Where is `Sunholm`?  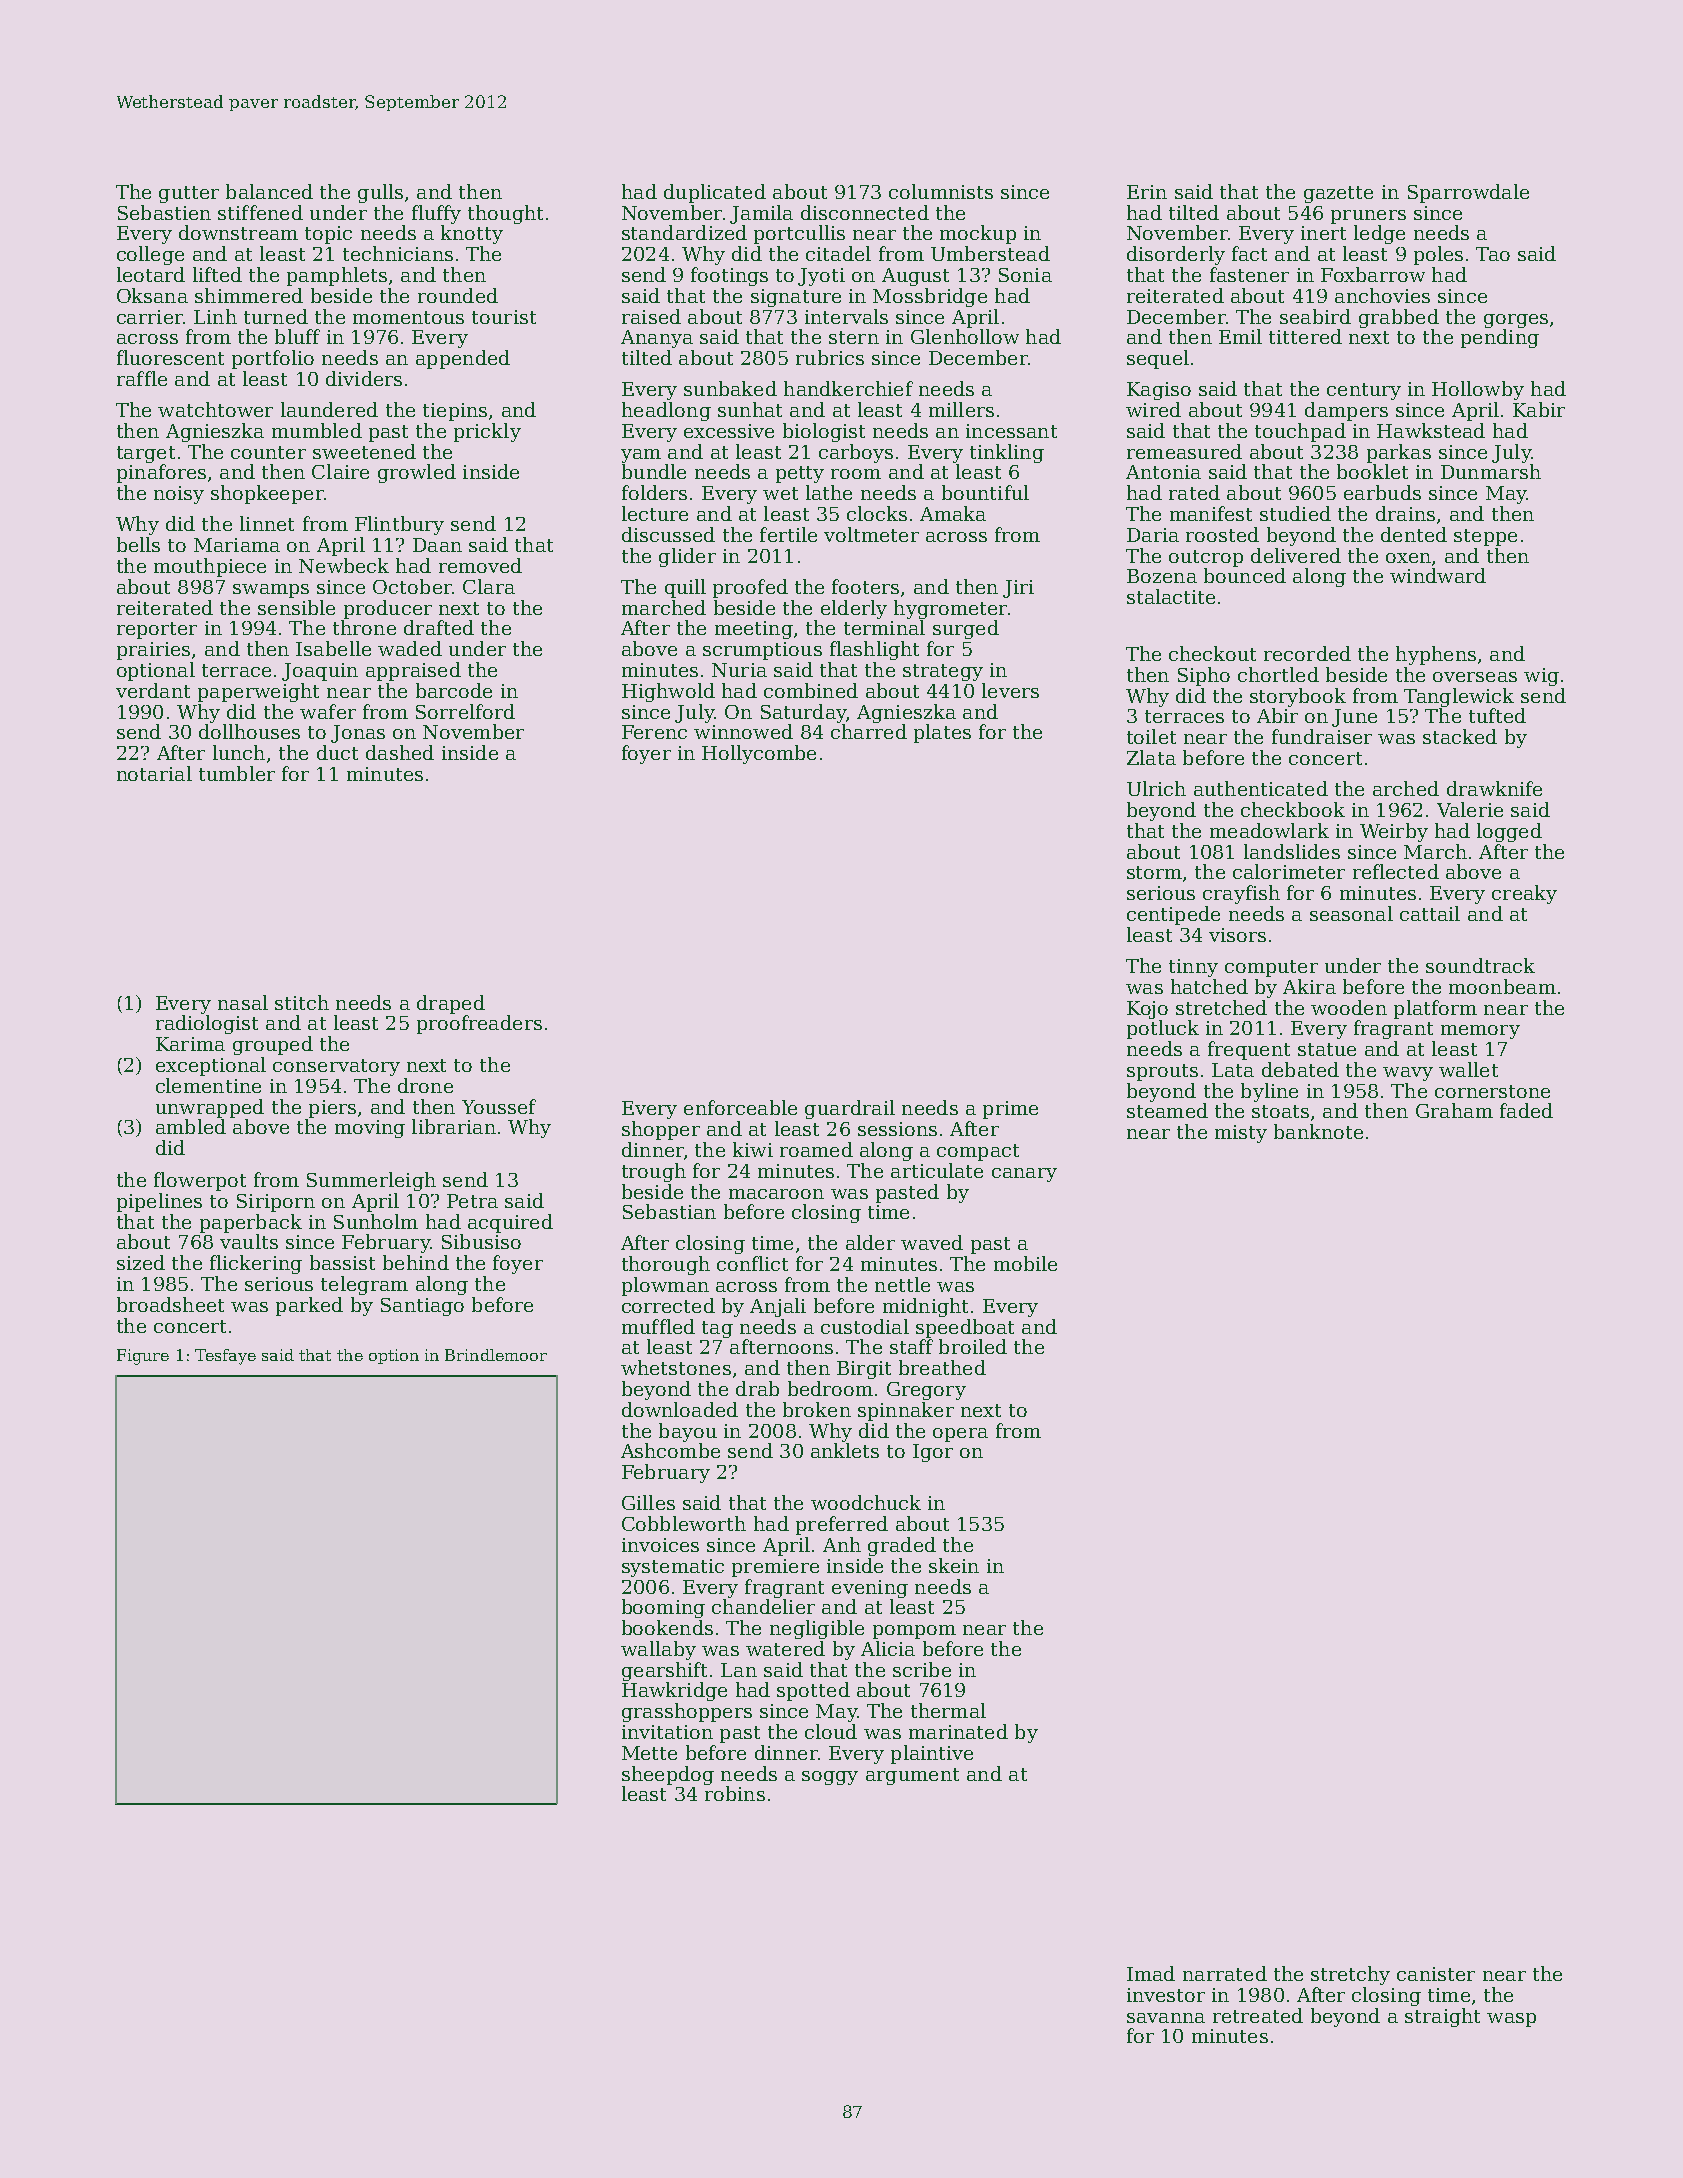 Sunholm is located at coordinates (376, 1221).
